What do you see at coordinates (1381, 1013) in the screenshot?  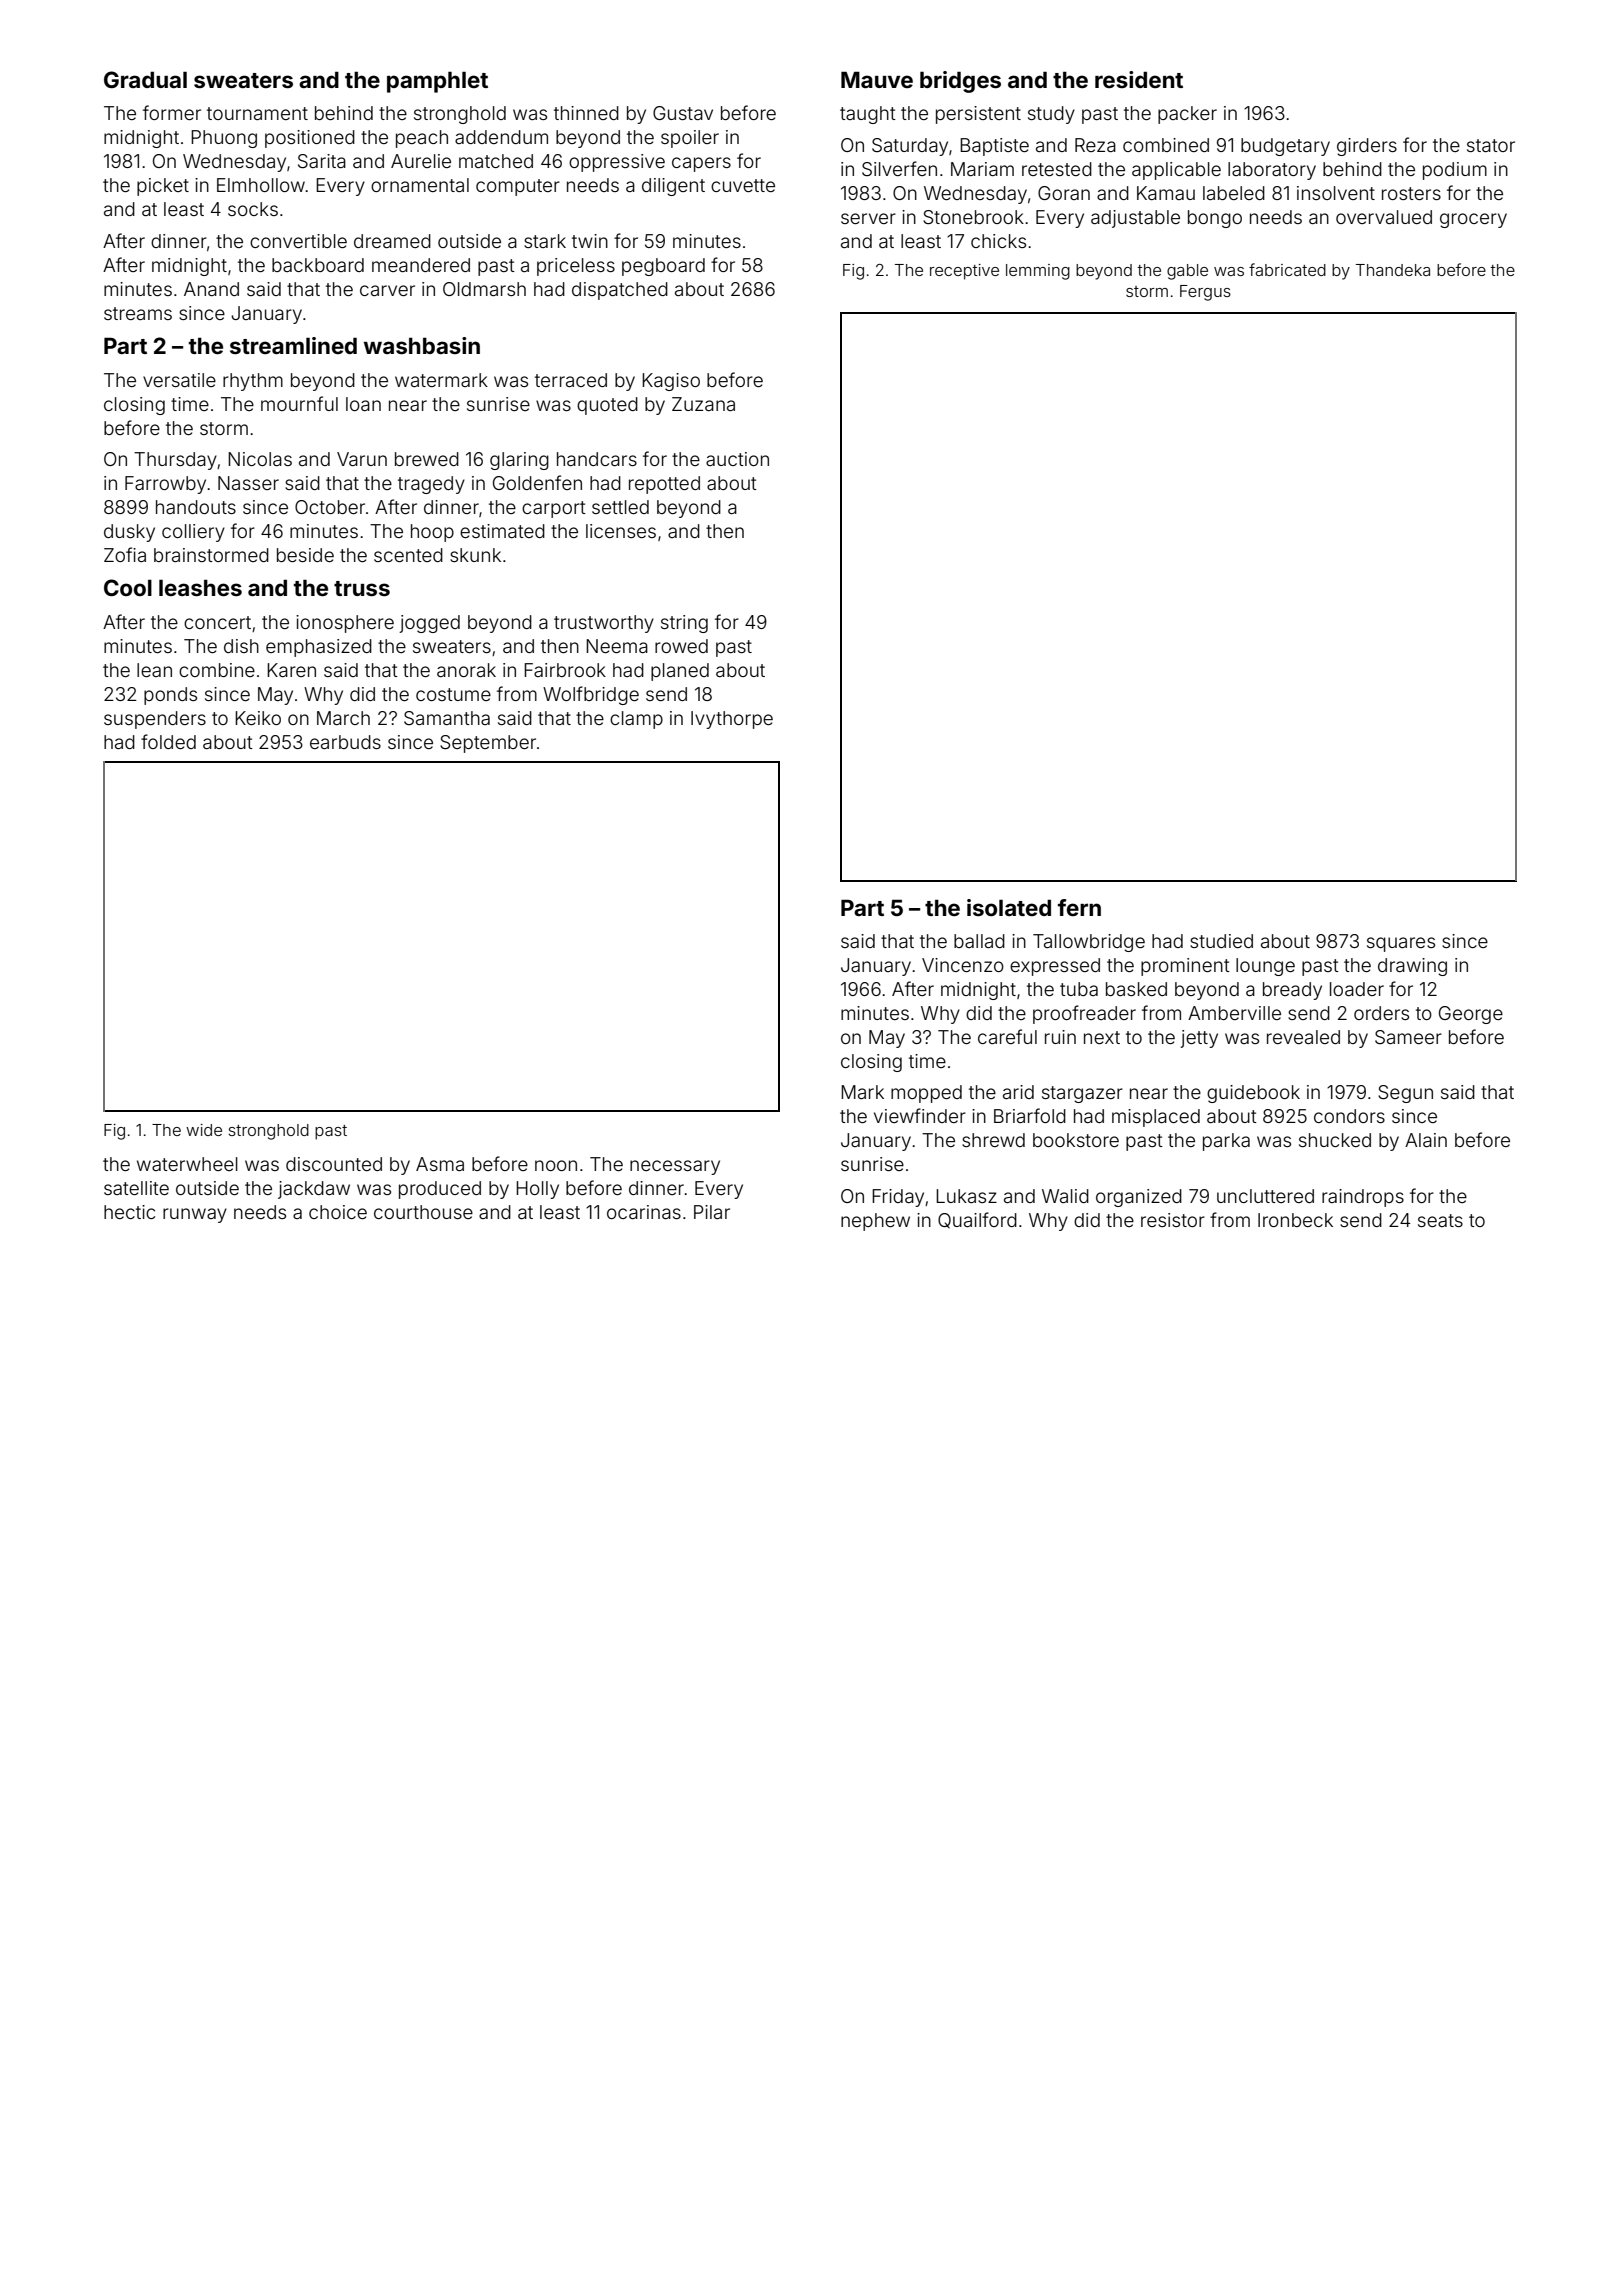 I see `orders` at bounding box center [1381, 1013].
